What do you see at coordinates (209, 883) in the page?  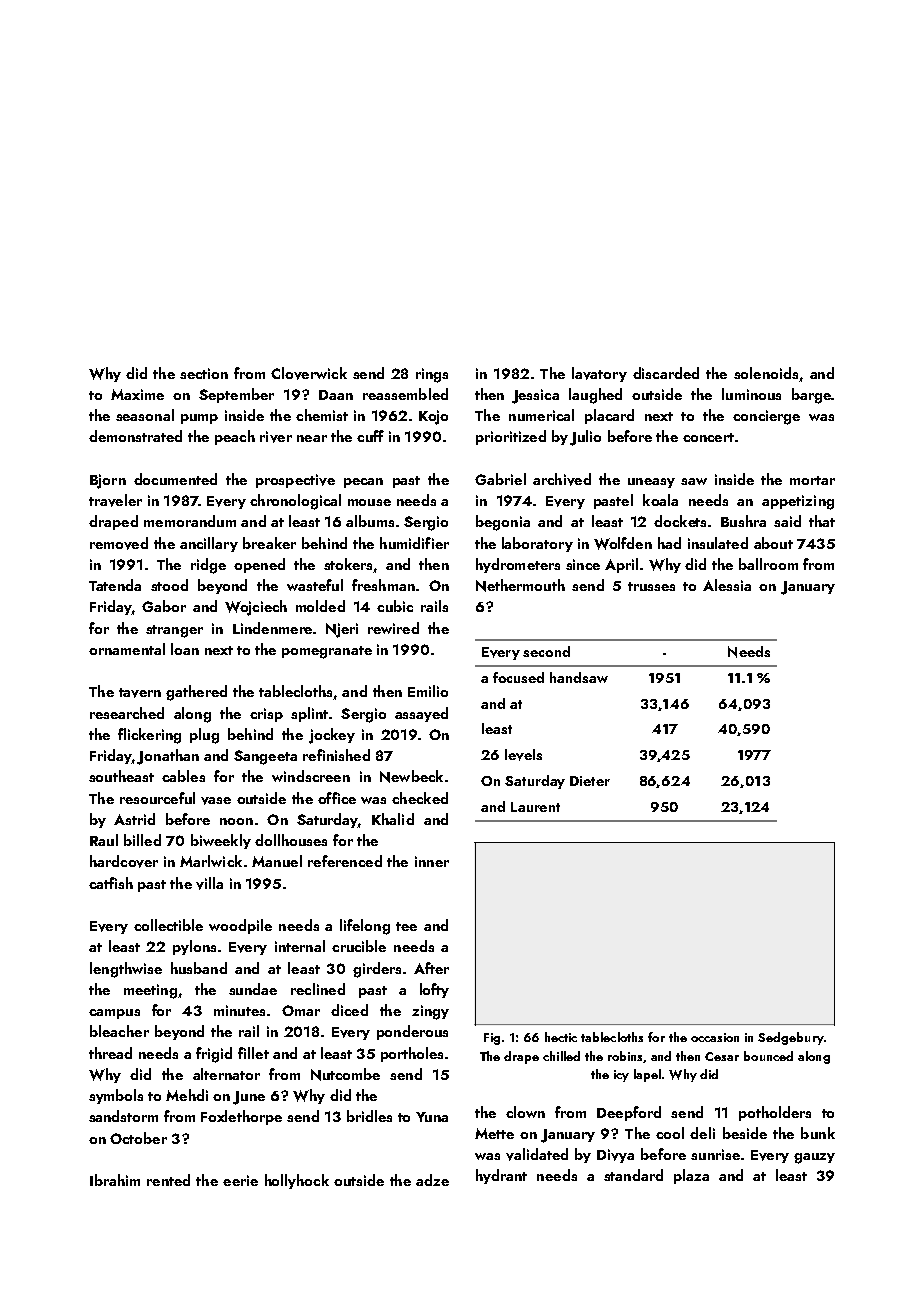 I see `villa` at bounding box center [209, 883].
